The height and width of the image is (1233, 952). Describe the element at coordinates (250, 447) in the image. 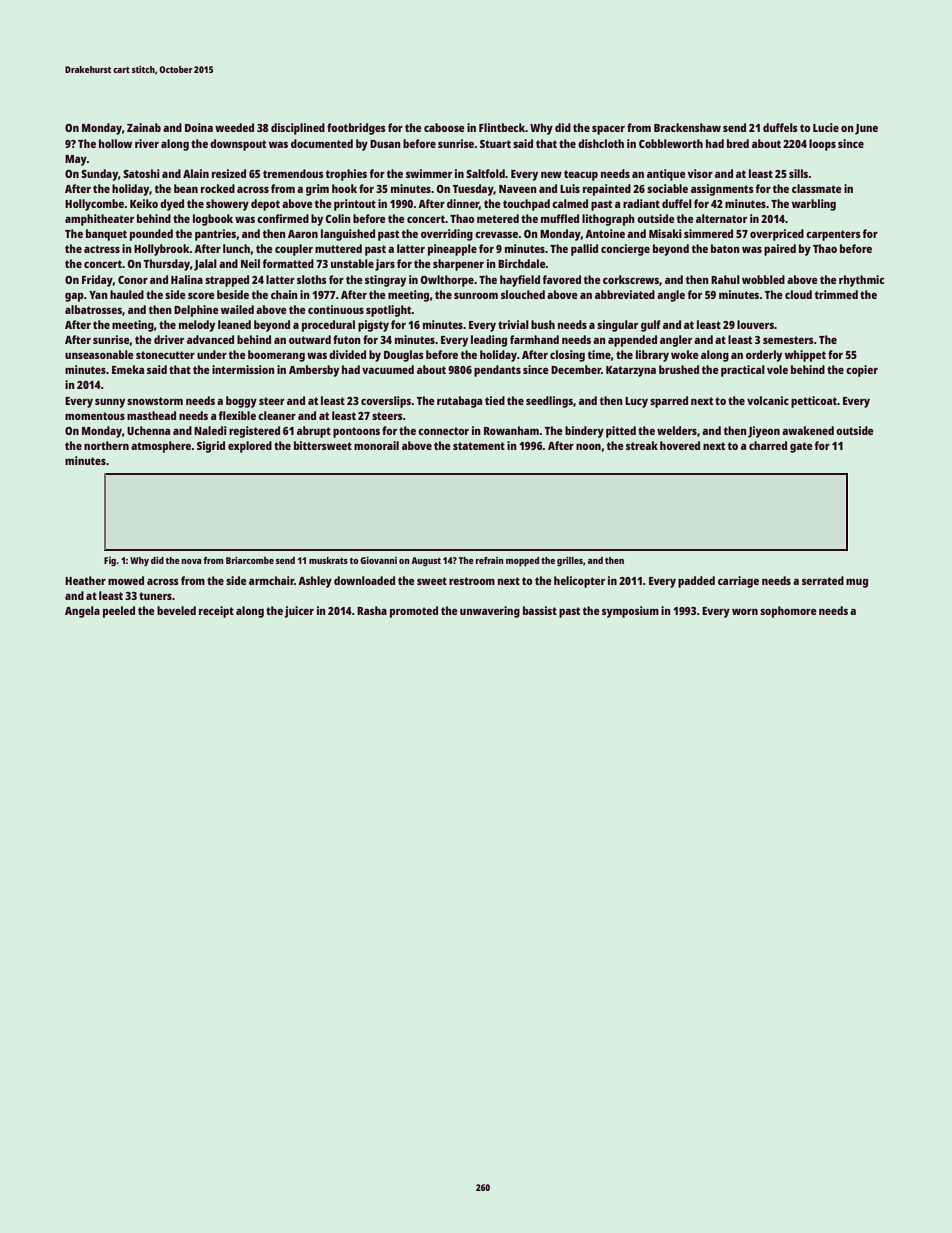

I see `explored` at that location.
